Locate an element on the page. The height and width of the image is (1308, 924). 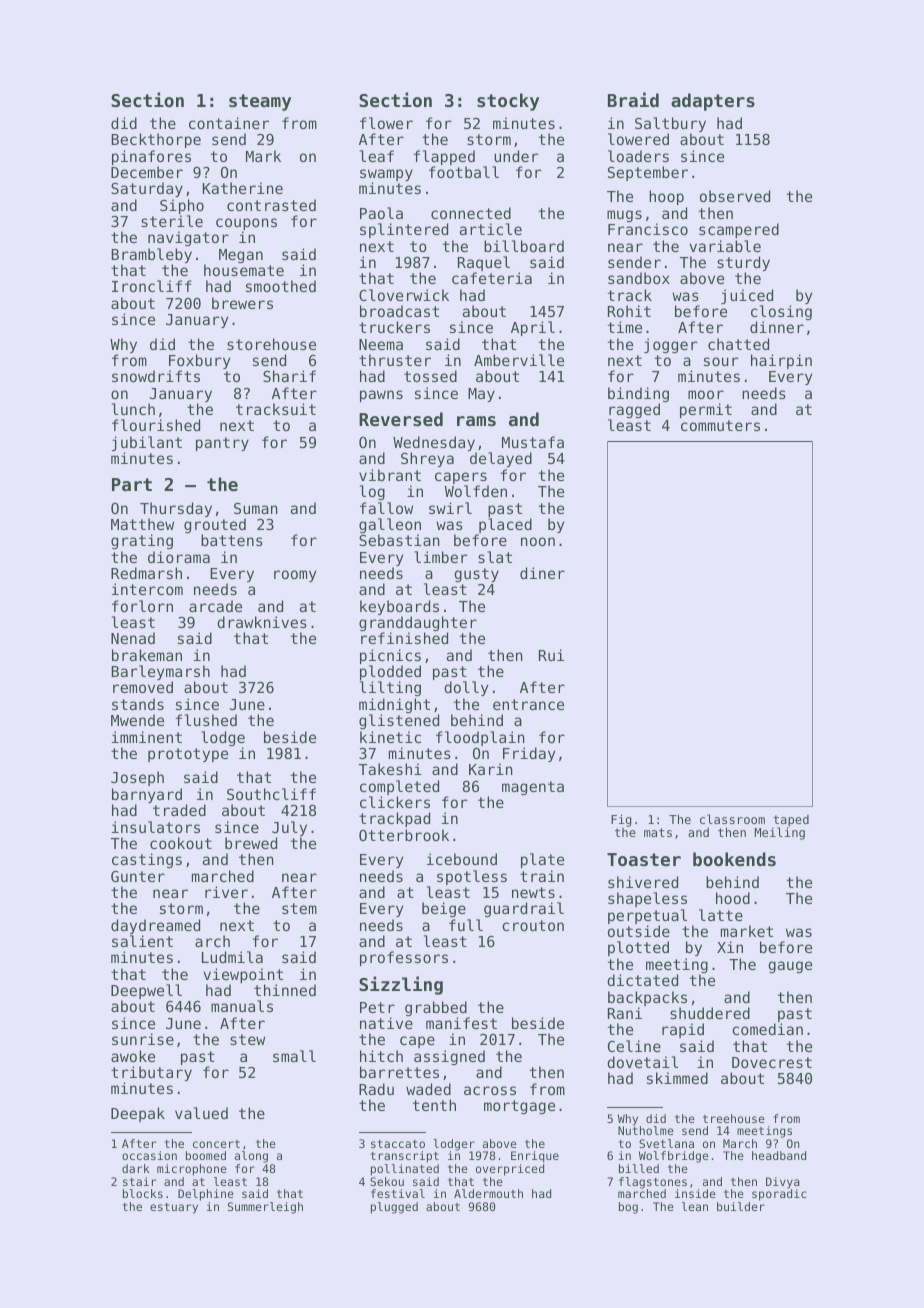
Mustafa is located at coordinates (533, 442).
